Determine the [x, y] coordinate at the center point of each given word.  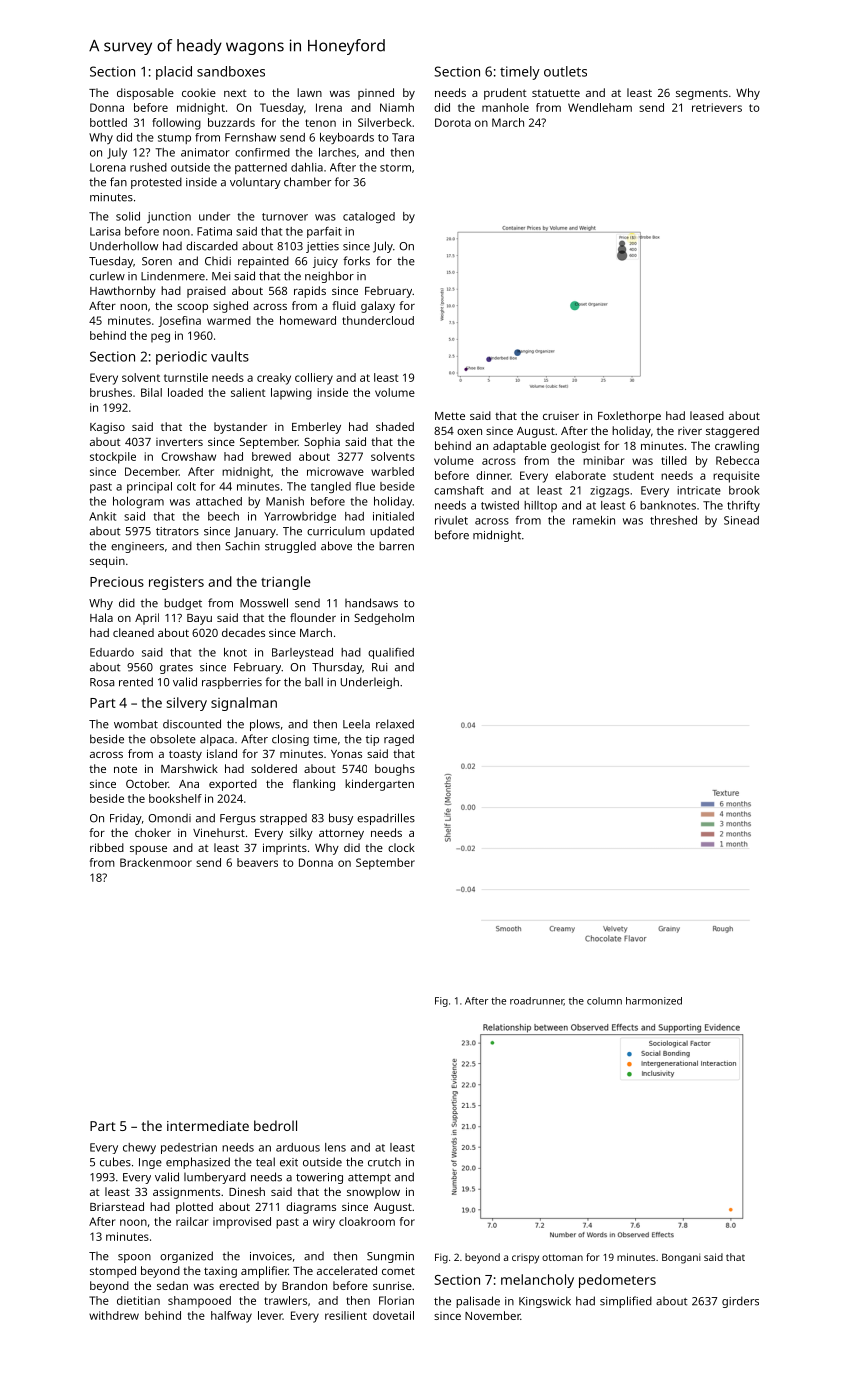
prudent [505, 94]
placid [174, 73]
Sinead [741, 520]
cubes [115, 1162]
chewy [139, 1148]
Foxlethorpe [629, 417]
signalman [244, 704]
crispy [525, 1259]
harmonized [654, 1001]
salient [248, 392]
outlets [565, 71]
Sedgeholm [384, 619]
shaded [395, 426]
